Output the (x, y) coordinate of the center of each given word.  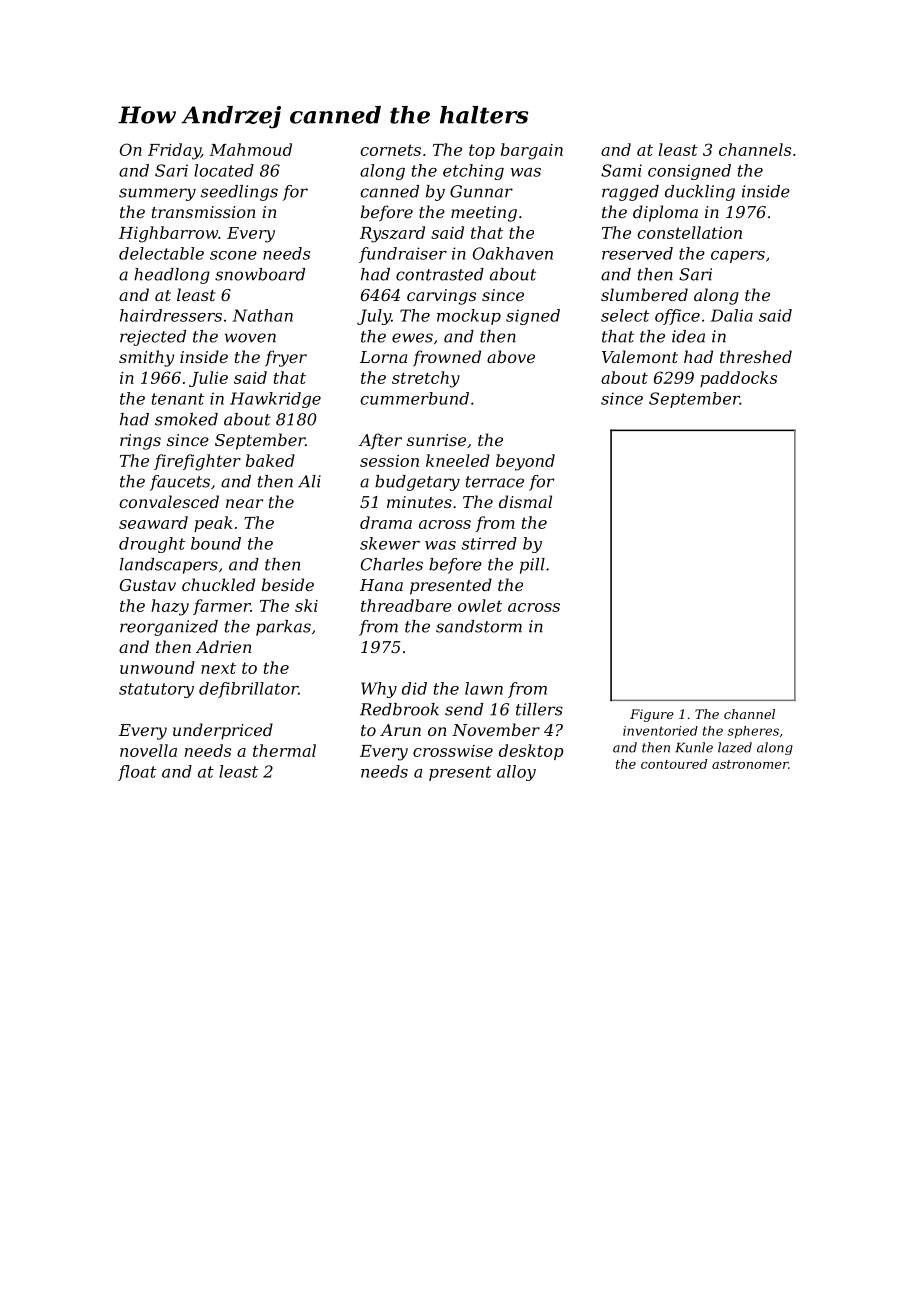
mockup (469, 317)
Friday (174, 151)
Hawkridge (275, 400)
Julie (208, 379)
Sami (621, 170)
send (464, 709)
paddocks (738, 379)
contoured (674, 764)
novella (148, 750)
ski (306, 605)
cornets (390, 150)
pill (532, 566)
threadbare (406, 605)
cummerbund (414, 398)
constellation (689, 232)
